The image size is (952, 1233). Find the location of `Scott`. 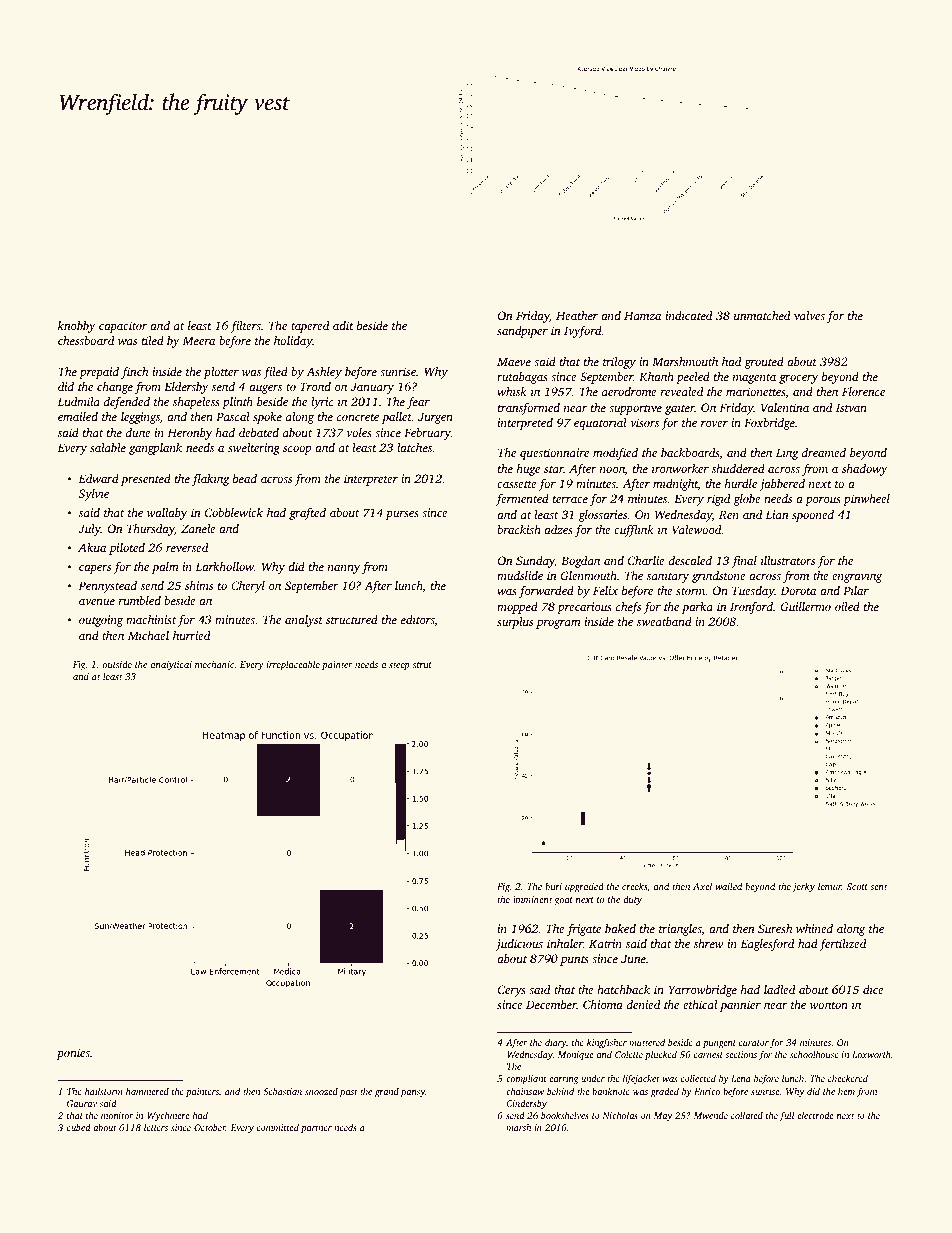

Scott is located at coordinates (857, 886).
